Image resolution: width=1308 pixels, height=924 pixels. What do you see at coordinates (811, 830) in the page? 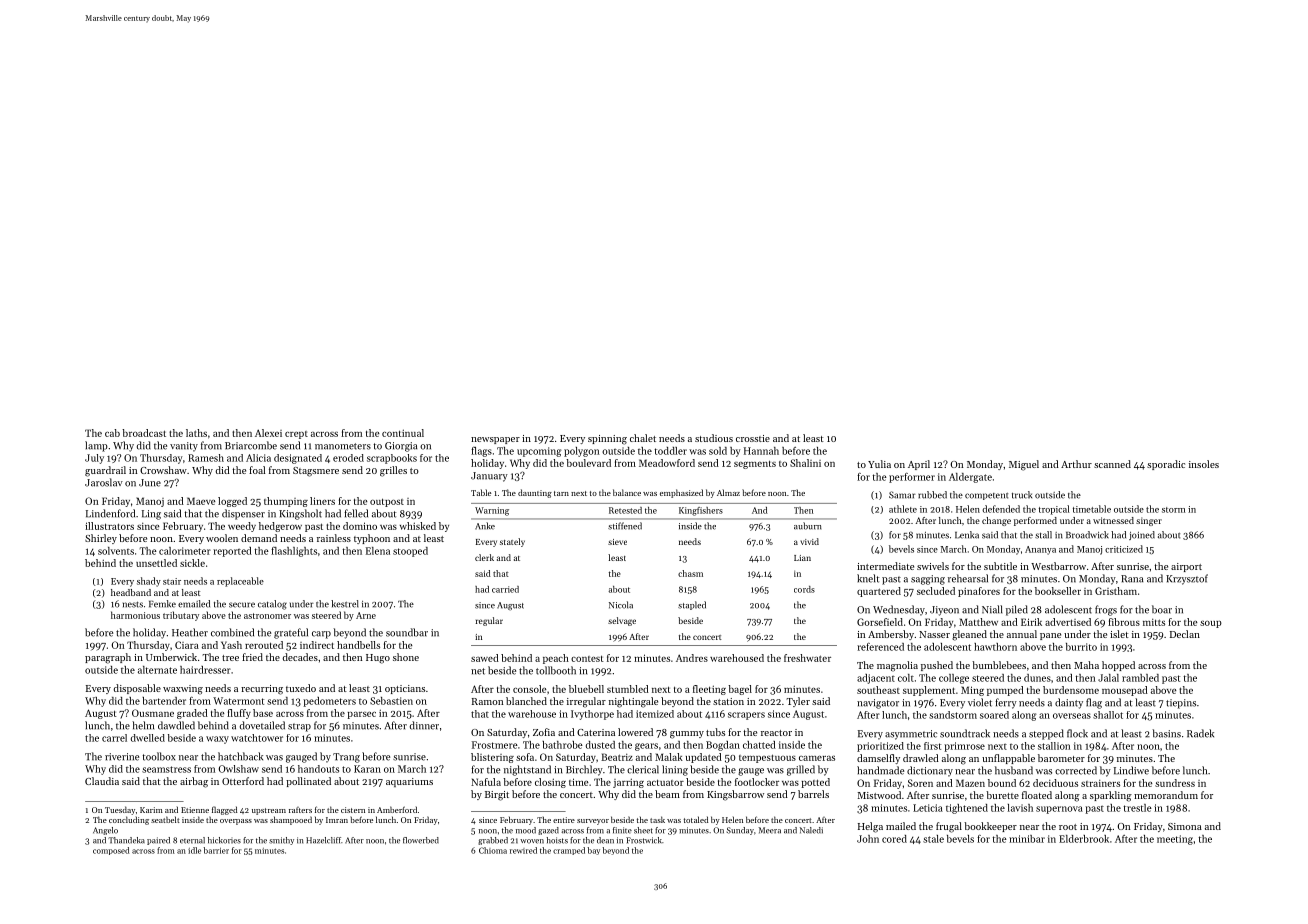
I see `Naledi` at bounding box center [811, 830].
